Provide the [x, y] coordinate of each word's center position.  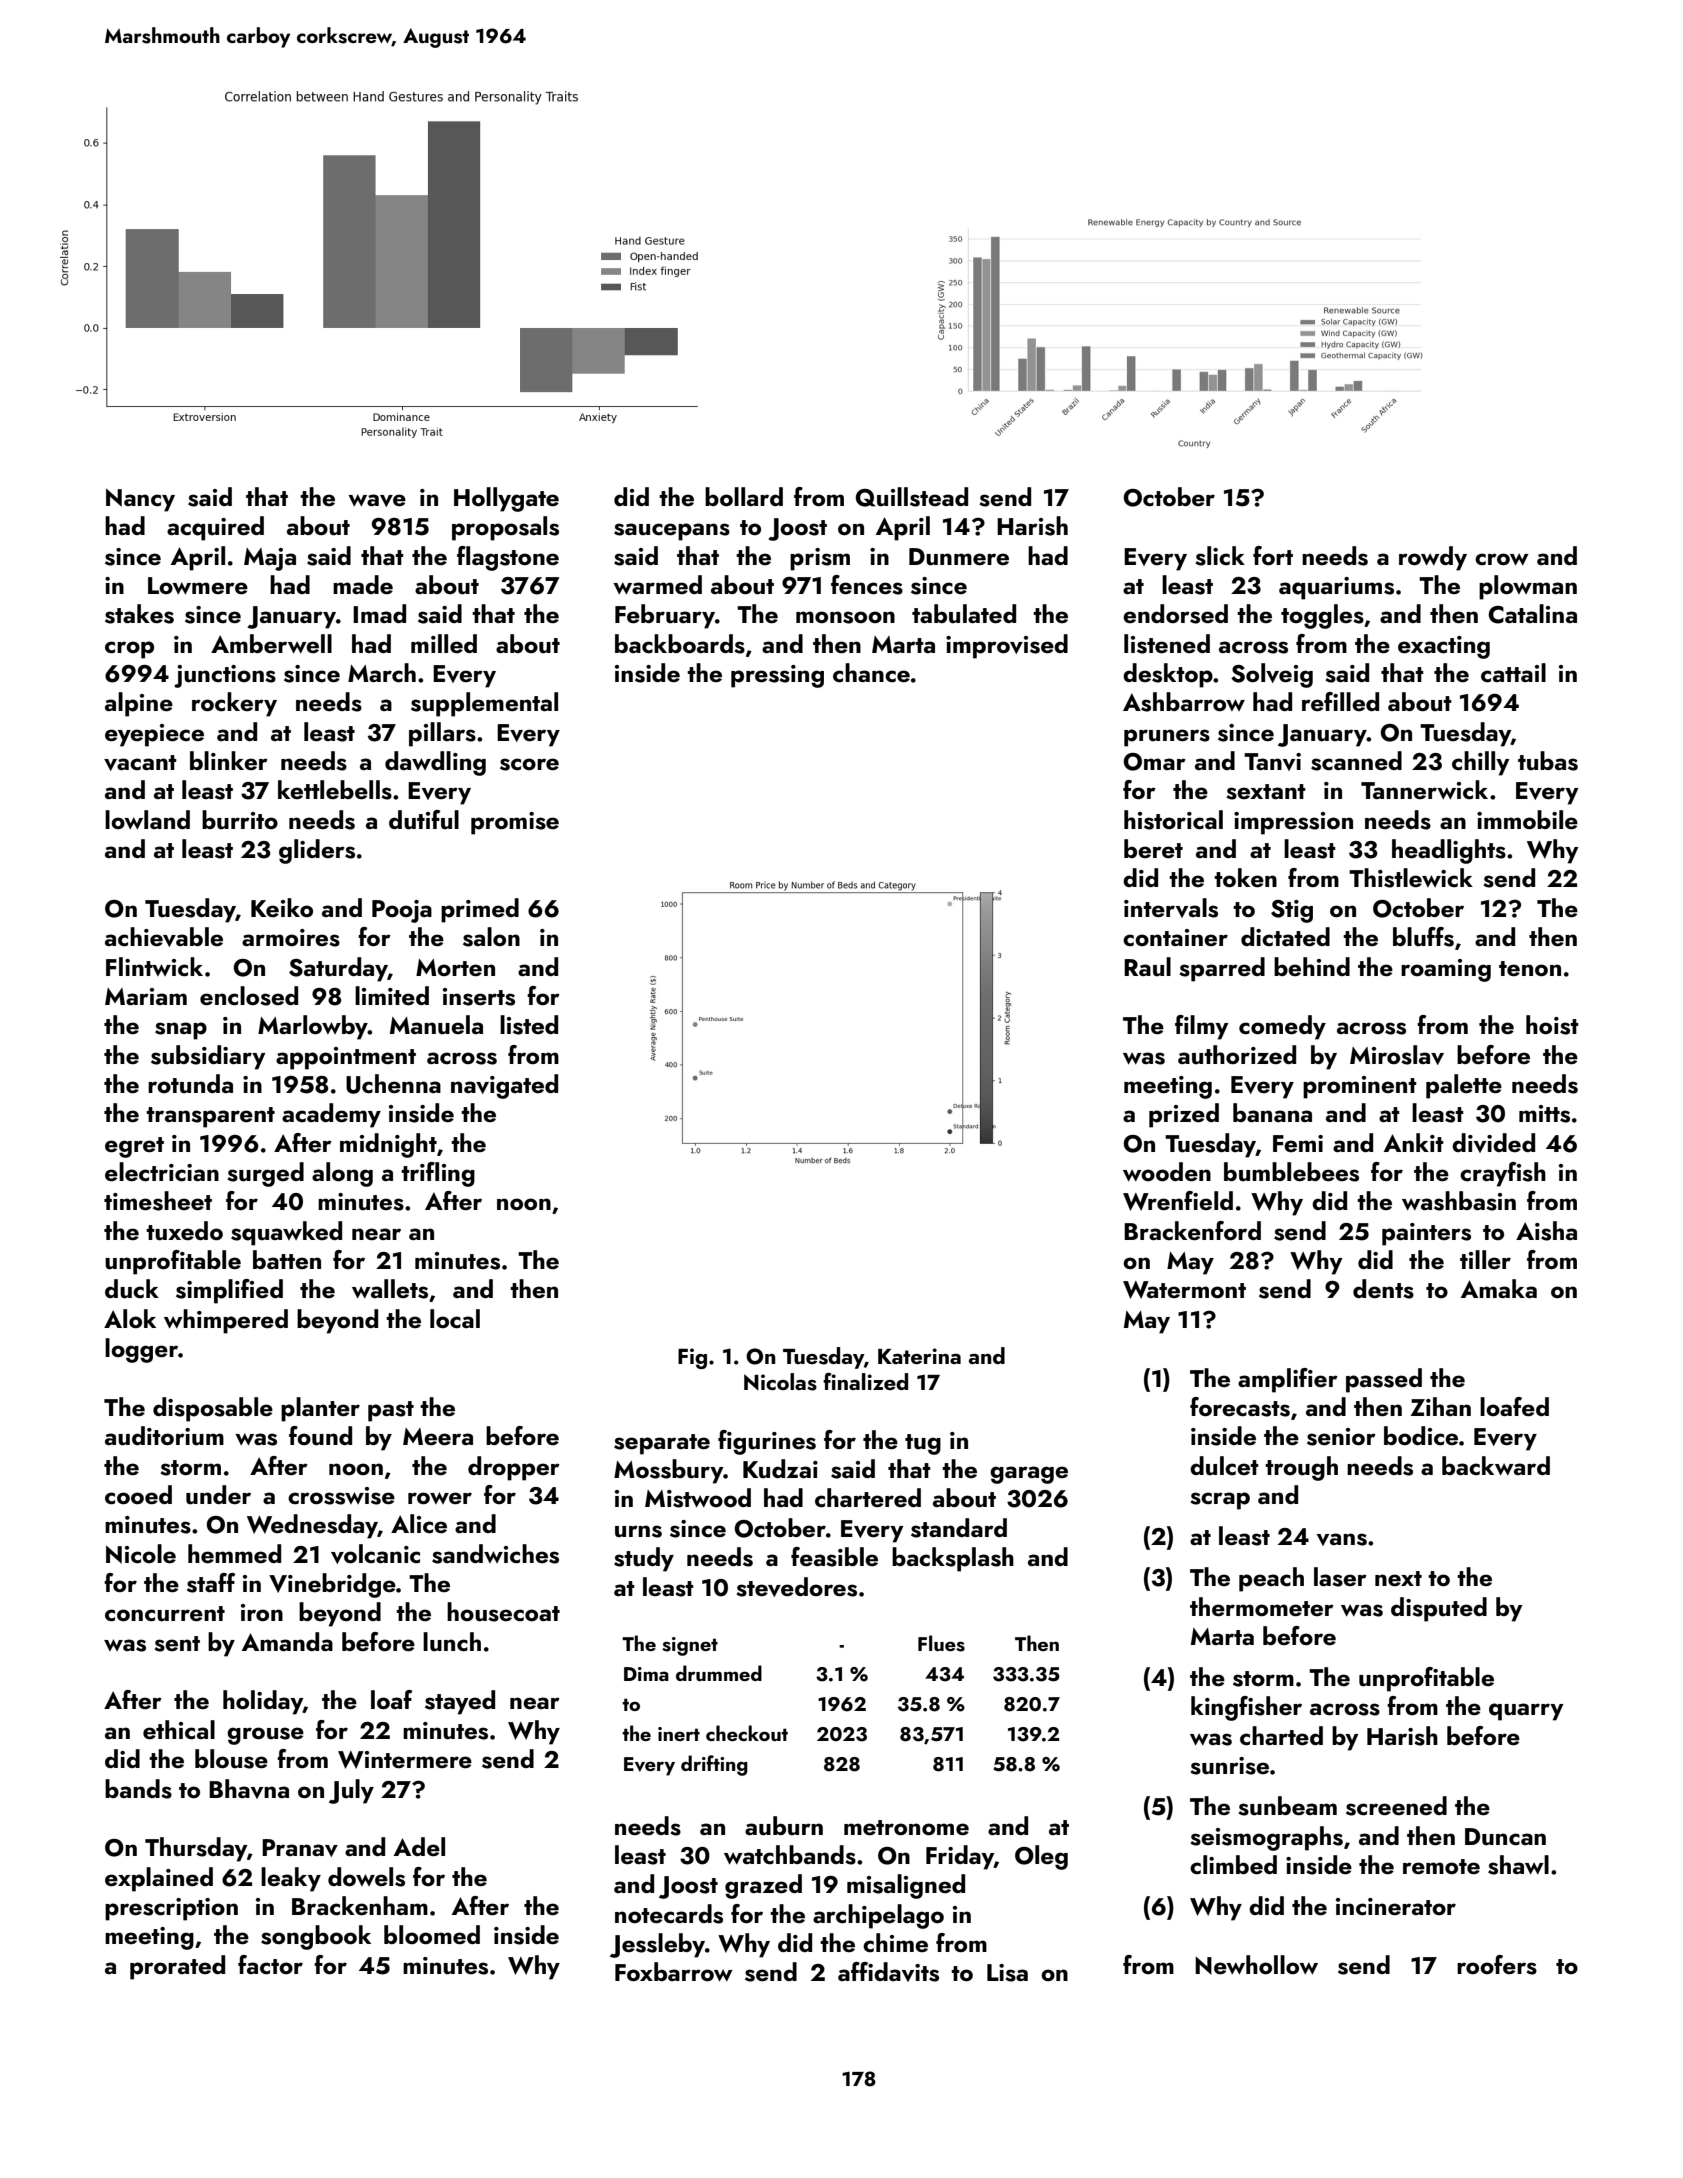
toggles [1322, 616]
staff [211, 1583]
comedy [1282, 1027]
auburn [784, 1826]
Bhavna [249, 1789]
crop [129, 650]
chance [871, 673]
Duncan [1505, 1837]
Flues [941, 1643]
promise [515, 823]
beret [1153, 848]
